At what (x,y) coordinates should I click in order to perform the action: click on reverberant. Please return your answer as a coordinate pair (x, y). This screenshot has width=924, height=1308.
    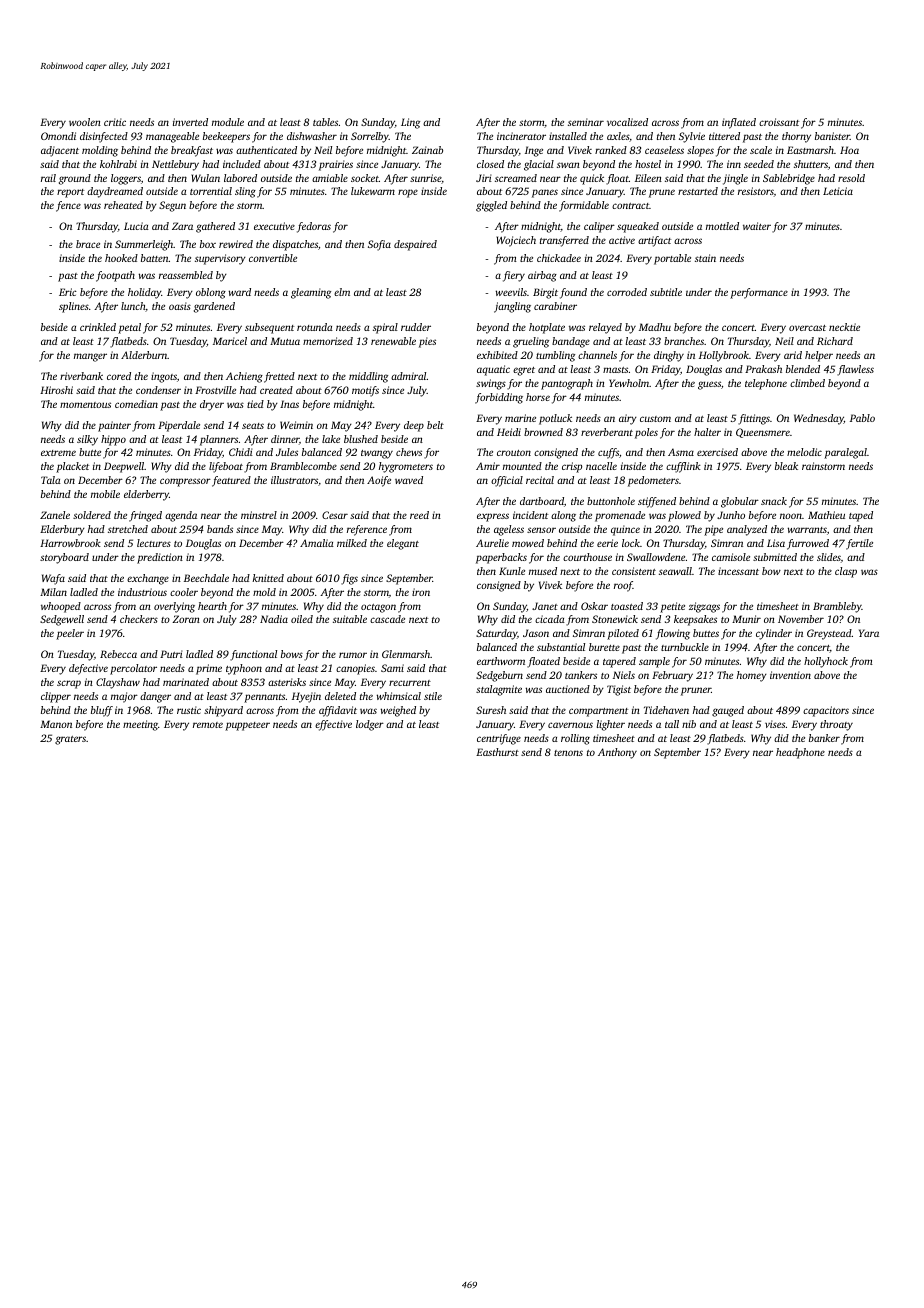
    Looking at the image, I should click on (607, 432).
